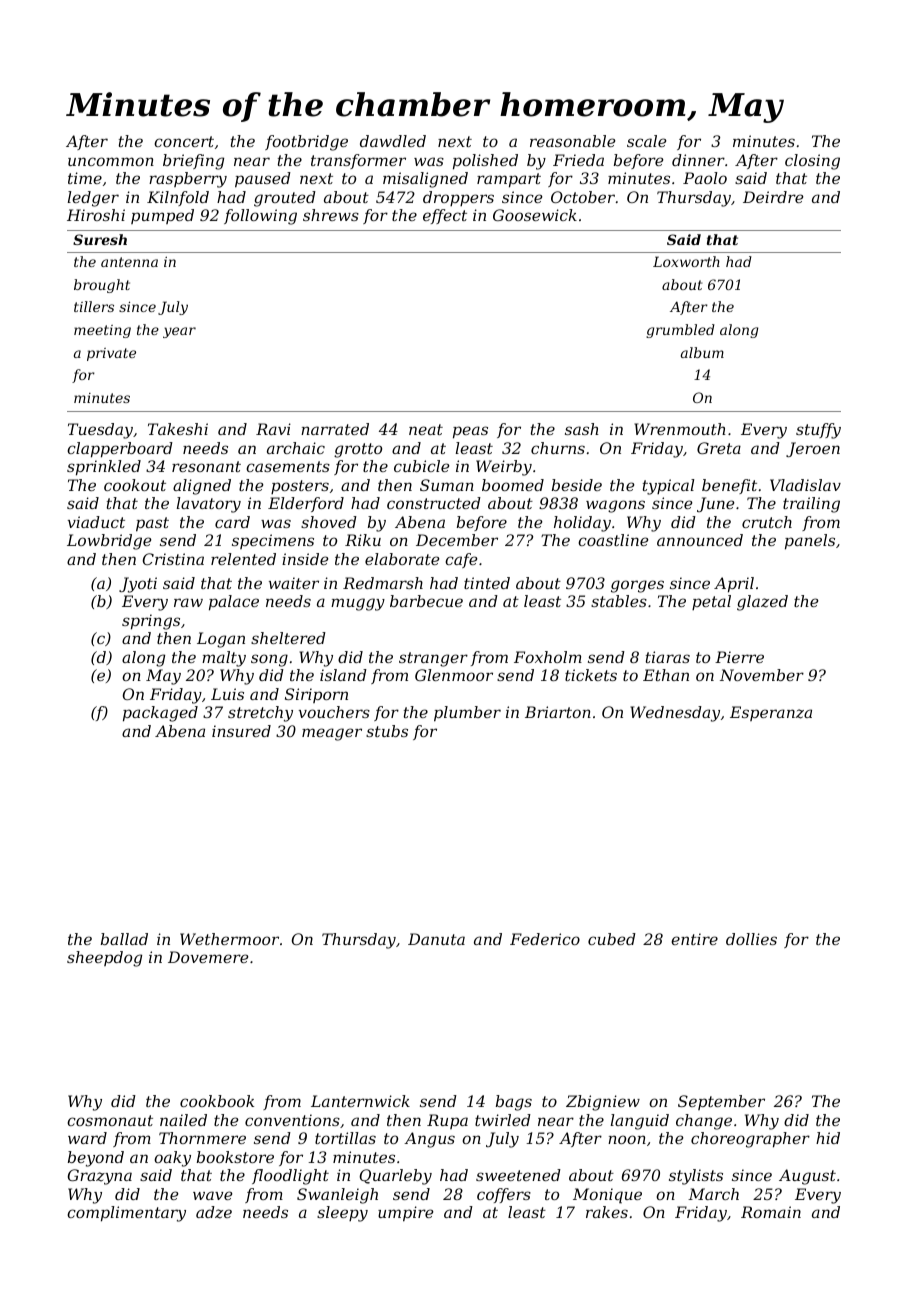 Image resolution: width=908 pixels, height=1316 pixels. What do you see at coordinates (445, 216) in the page?
I see `effect` at bounding box center [445, 216].
